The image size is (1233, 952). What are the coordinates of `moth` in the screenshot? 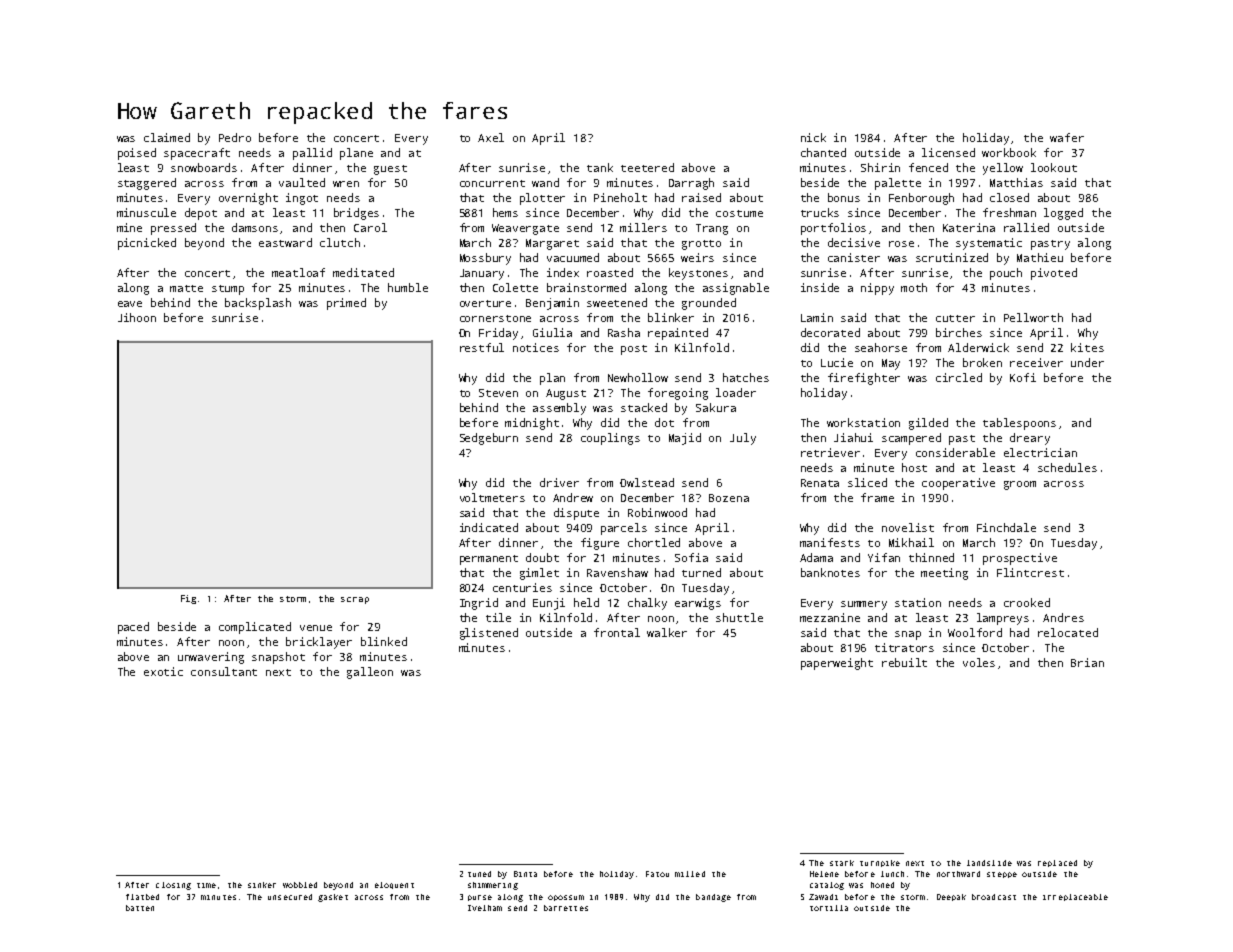 It's located at (914, 287).
